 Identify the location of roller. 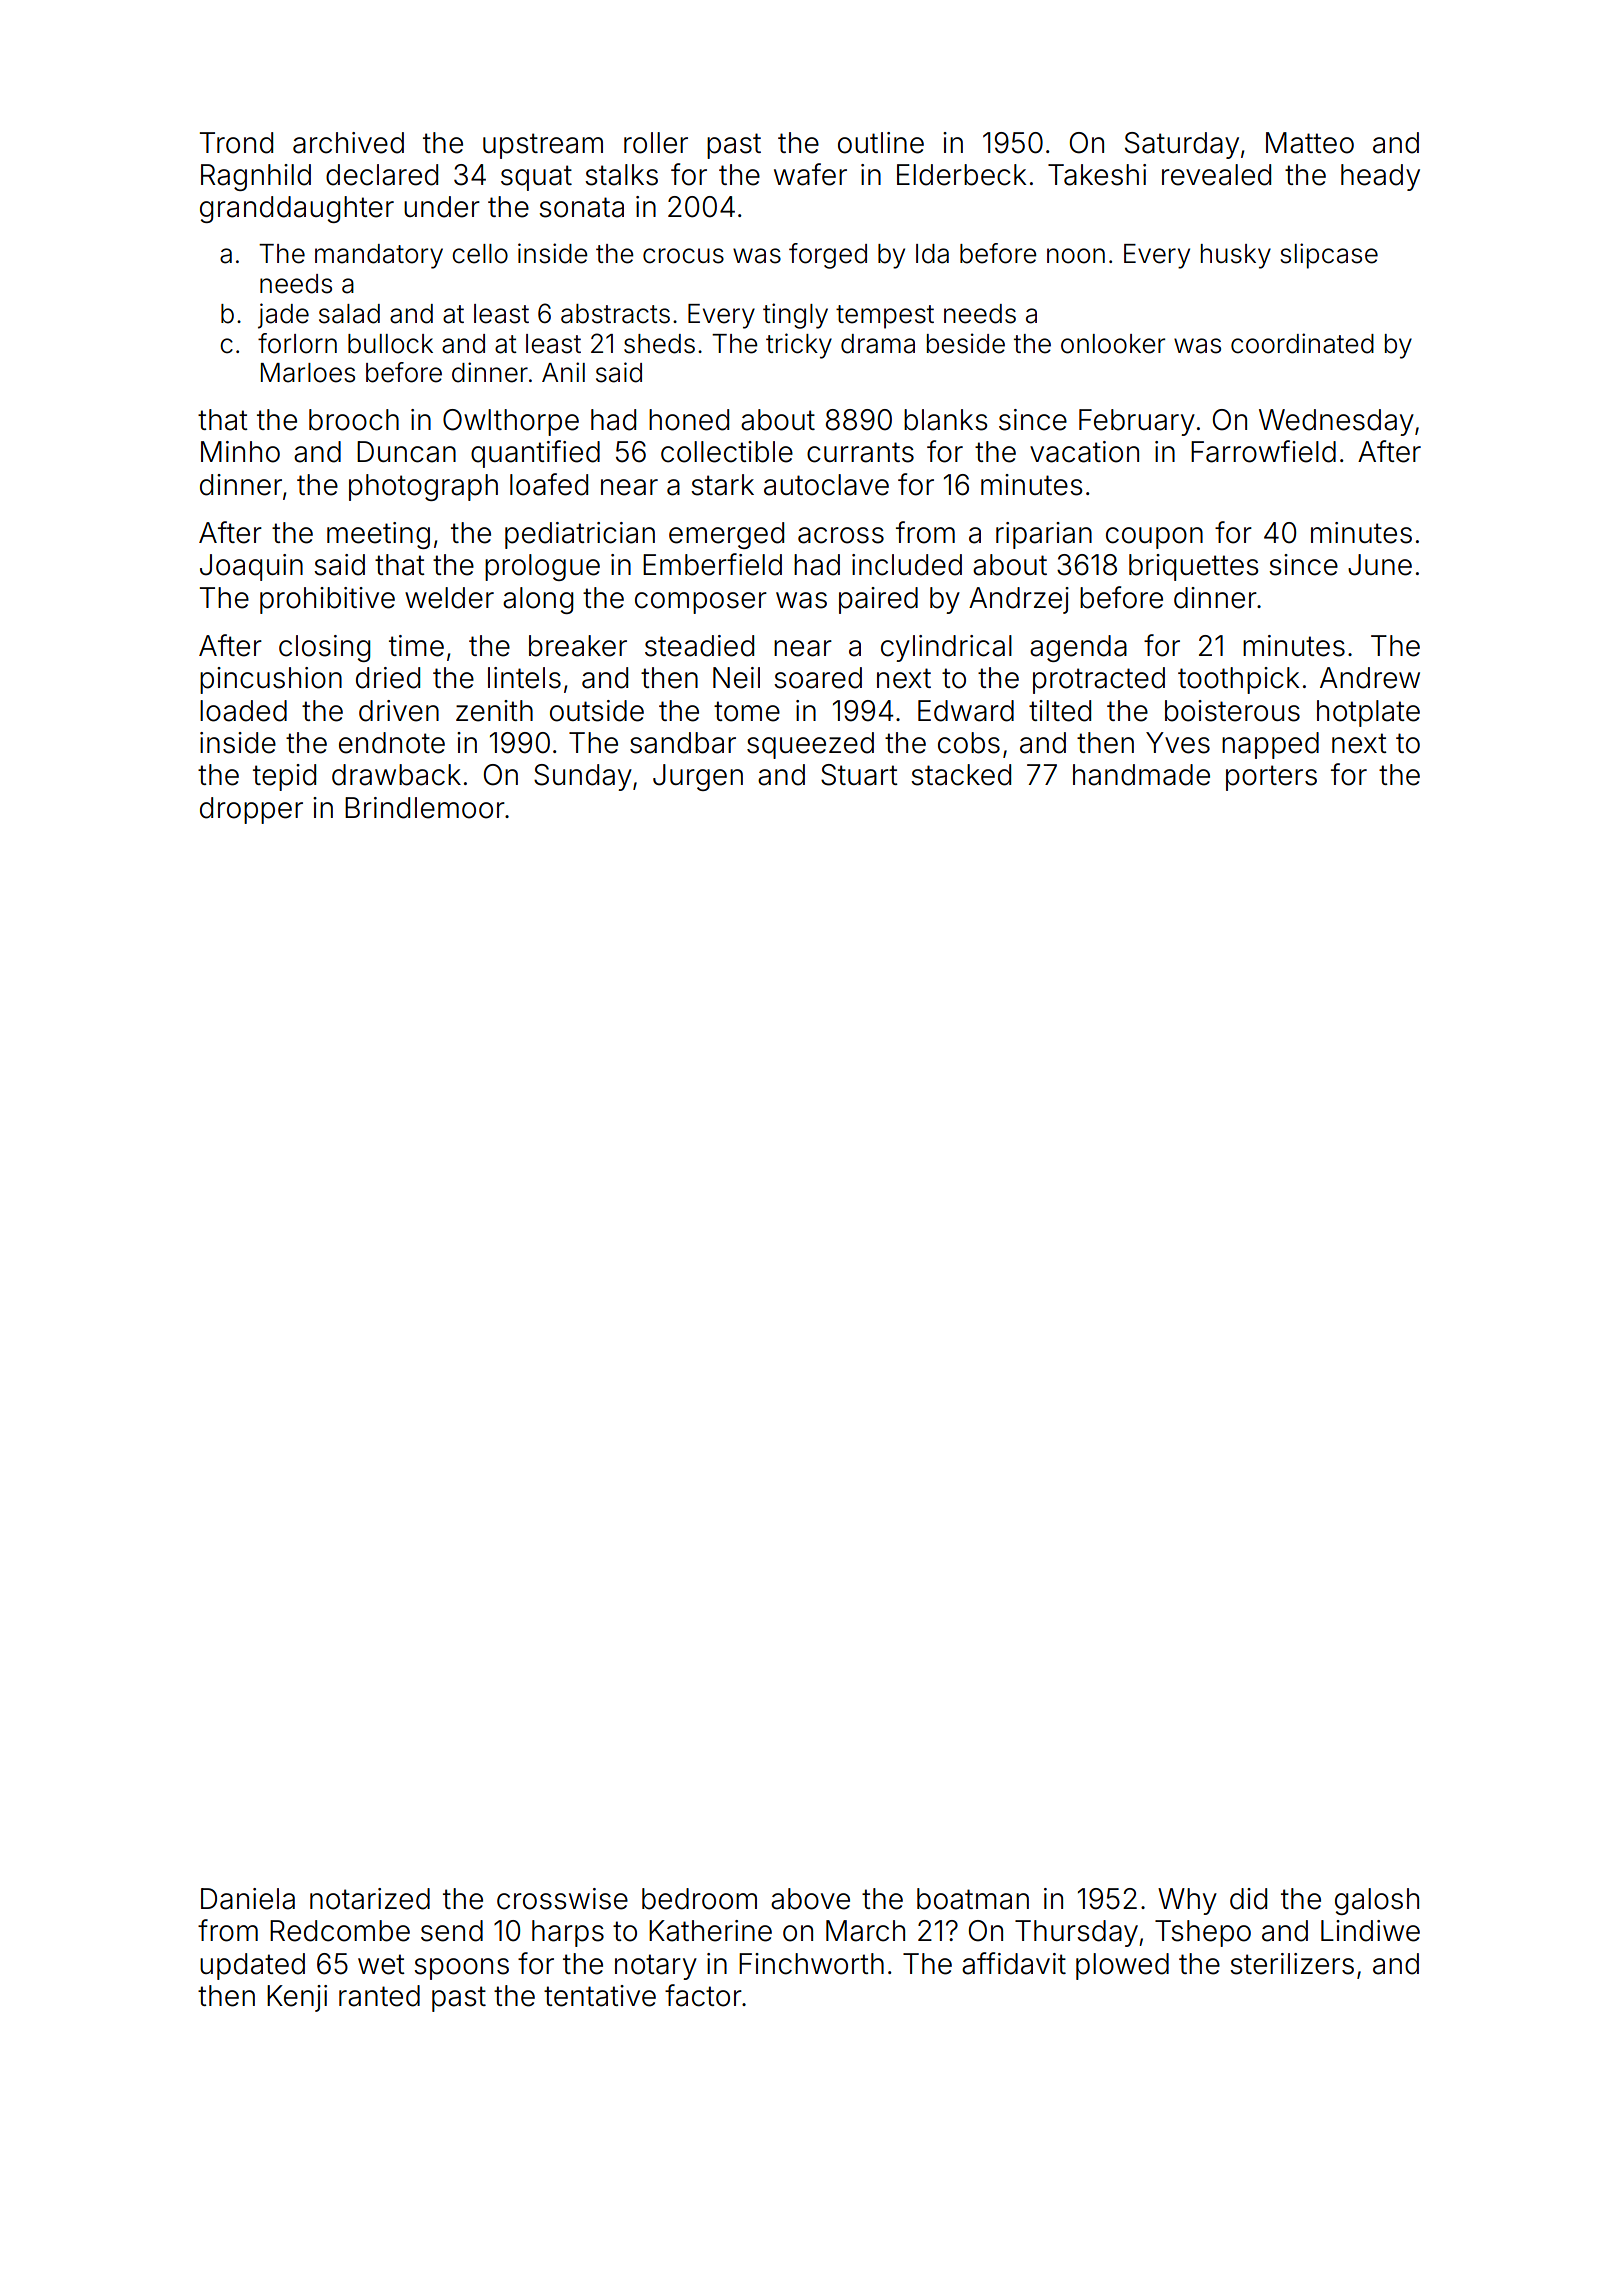
(656, 143).
